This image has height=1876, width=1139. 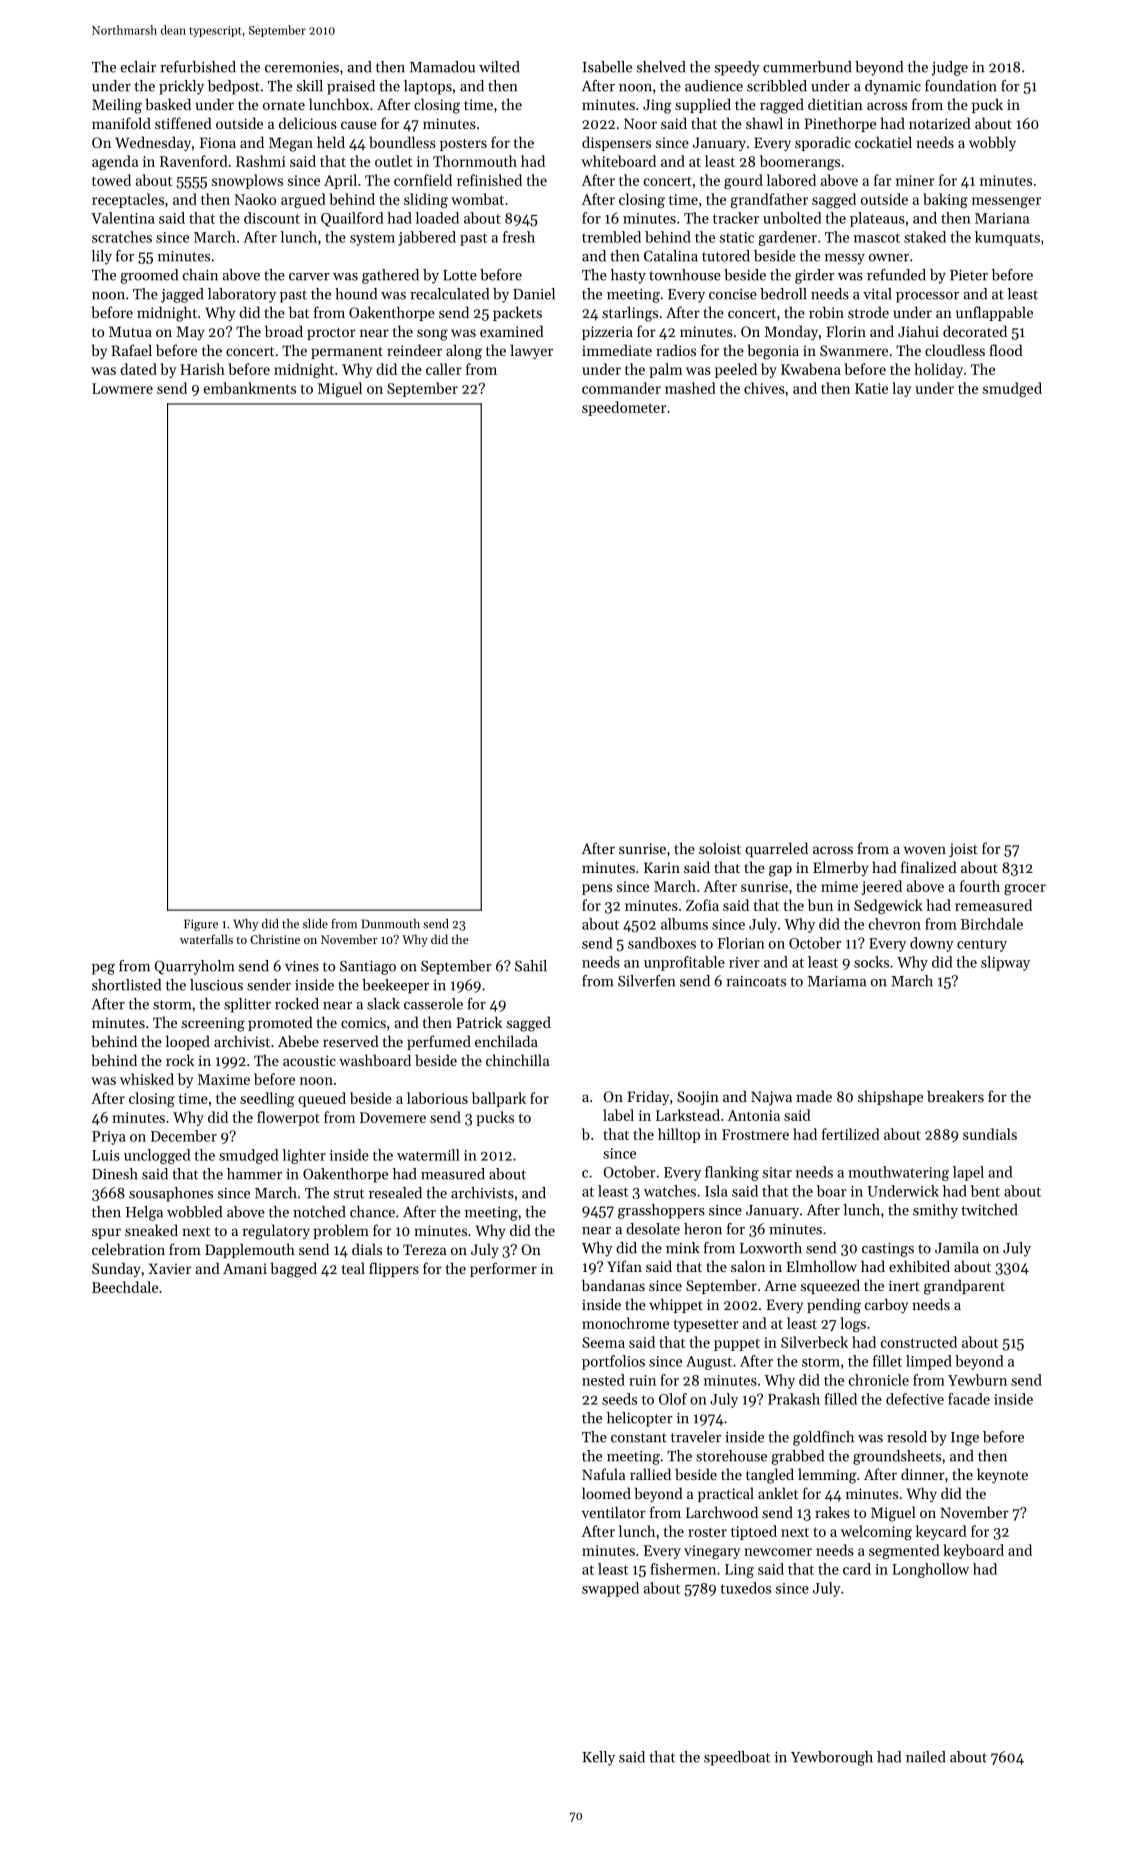 I want to click on laboratory, so click(x=242, y=295).
